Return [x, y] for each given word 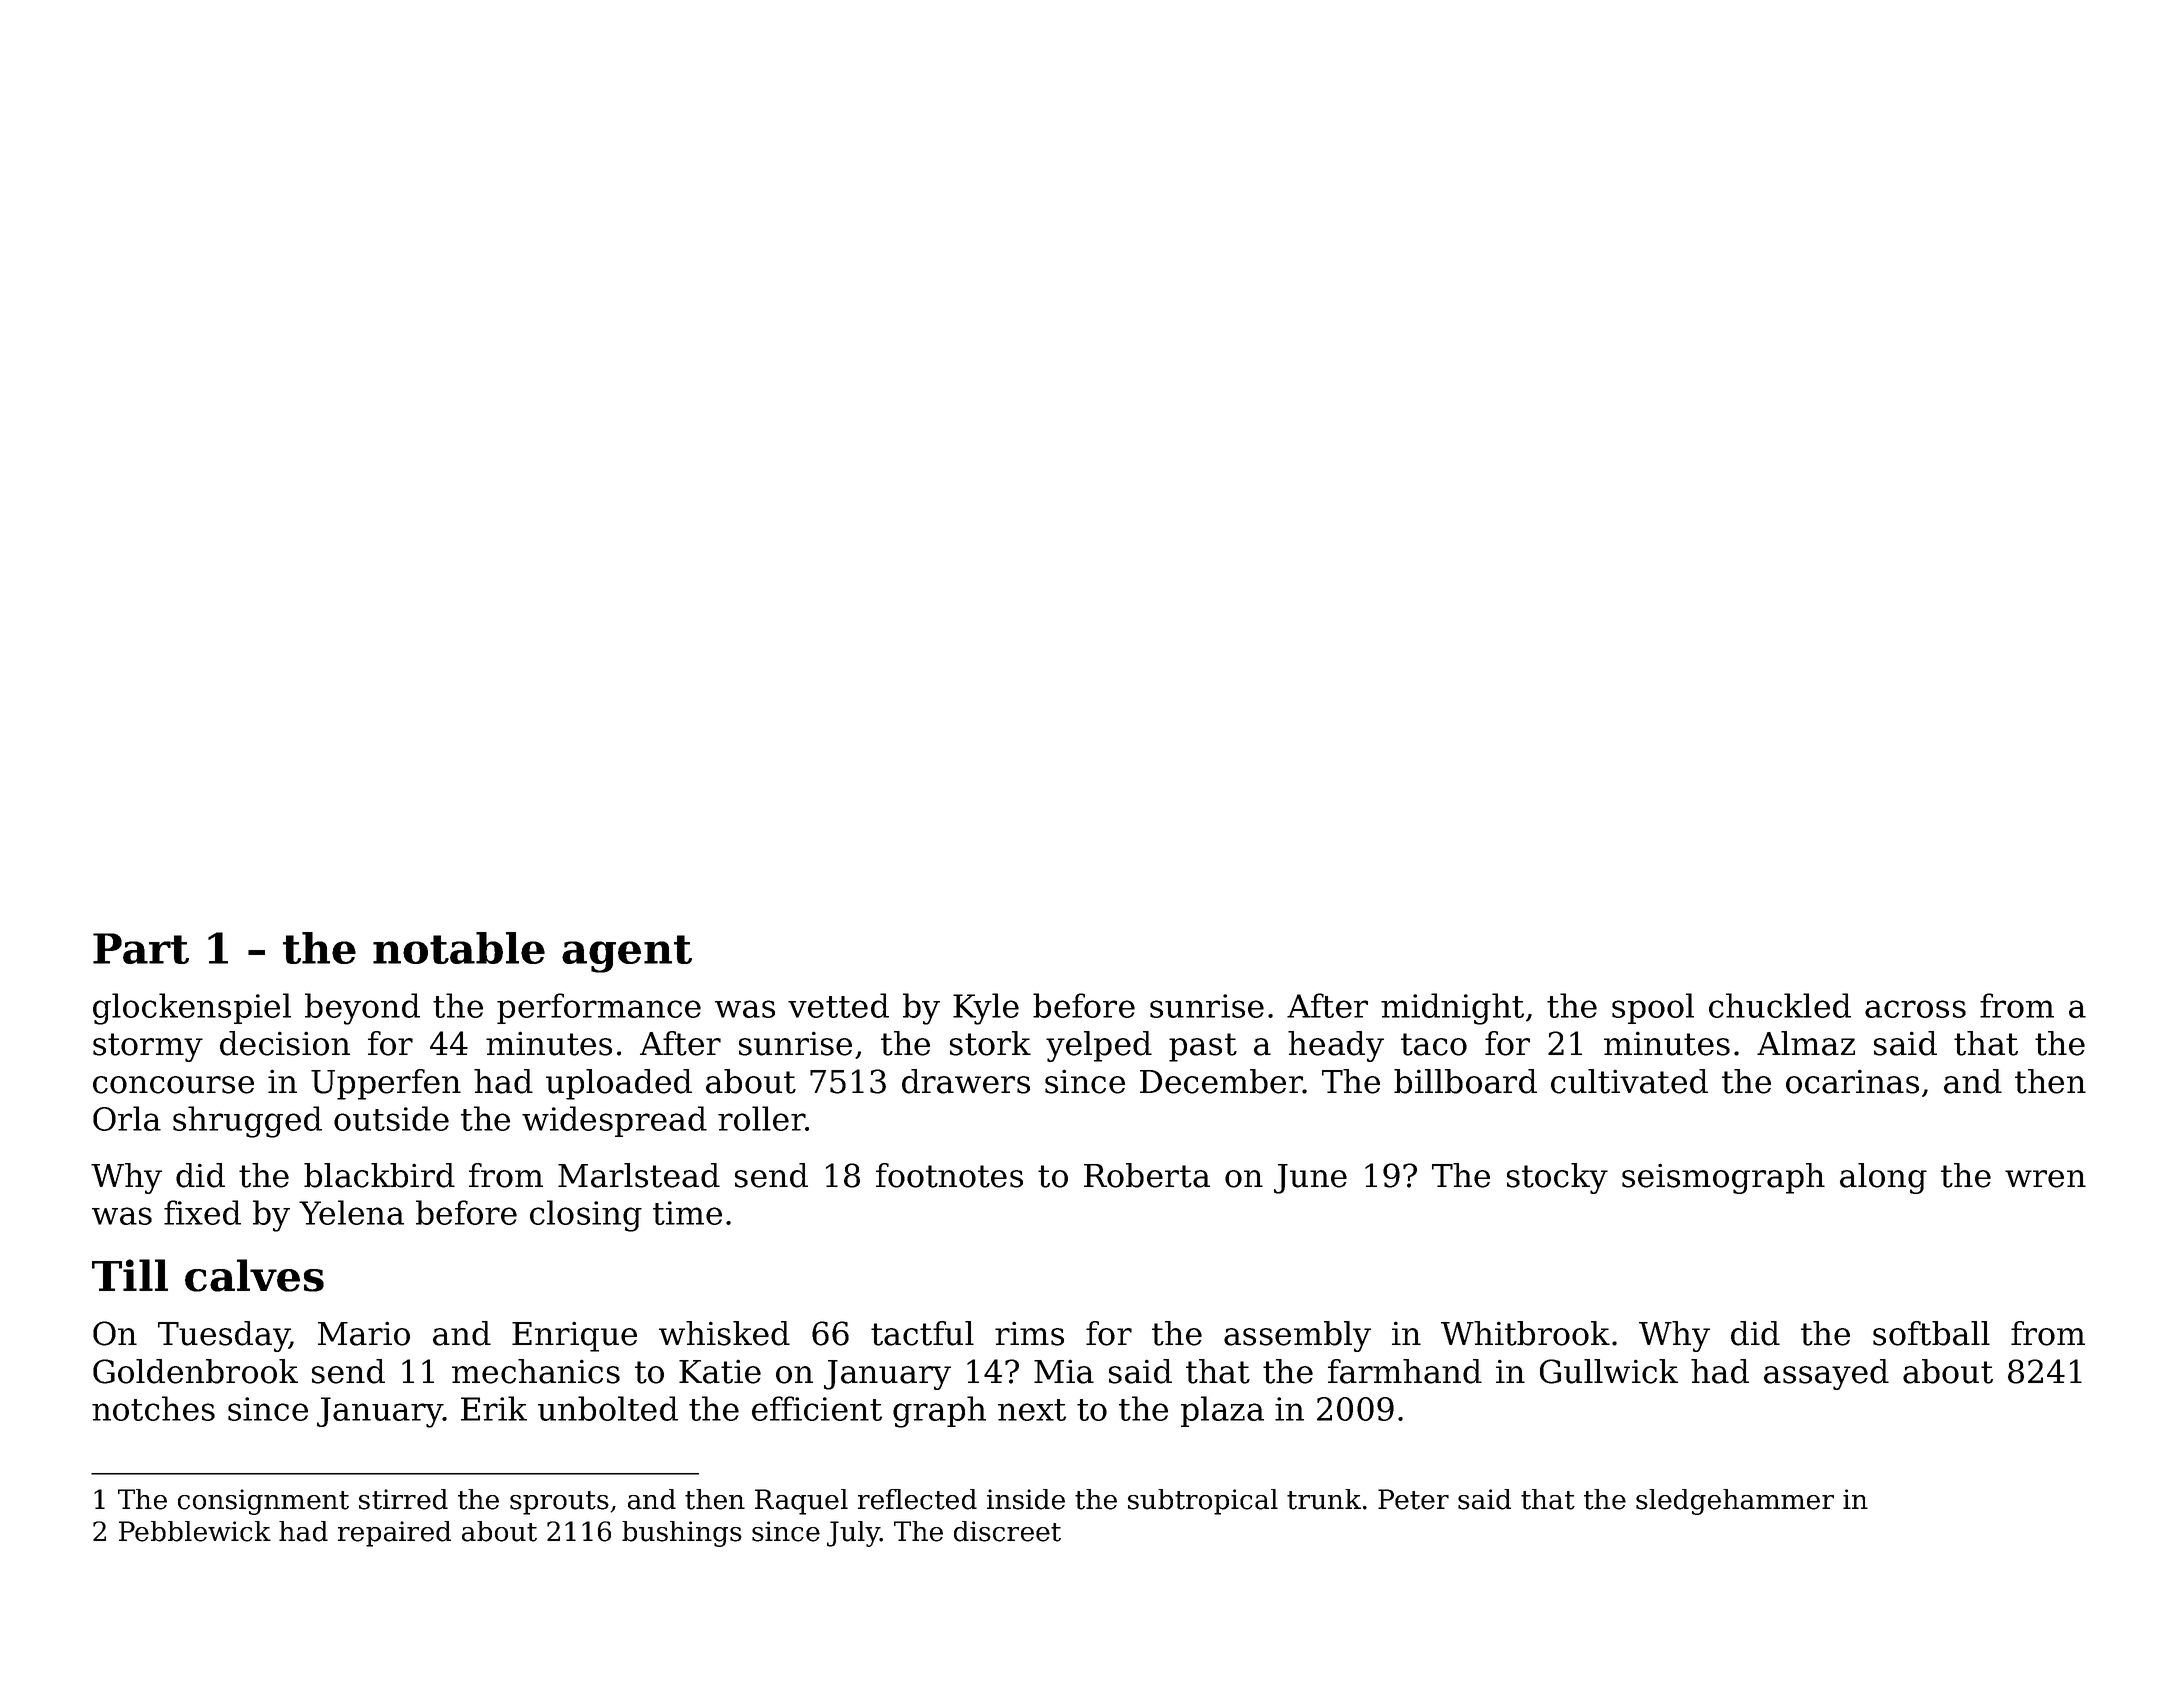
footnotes [949, 1175]
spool [1653, 1008]
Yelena [351, 1212]
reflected [917, 1499]
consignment [263, 1502]
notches [153, 1408]
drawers [966, 1081]
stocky [1557, 1178]
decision [285, 1043]
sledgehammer [1735, 1502]
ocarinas [1852, 1081]
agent [627, 954]
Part [141, 948]
